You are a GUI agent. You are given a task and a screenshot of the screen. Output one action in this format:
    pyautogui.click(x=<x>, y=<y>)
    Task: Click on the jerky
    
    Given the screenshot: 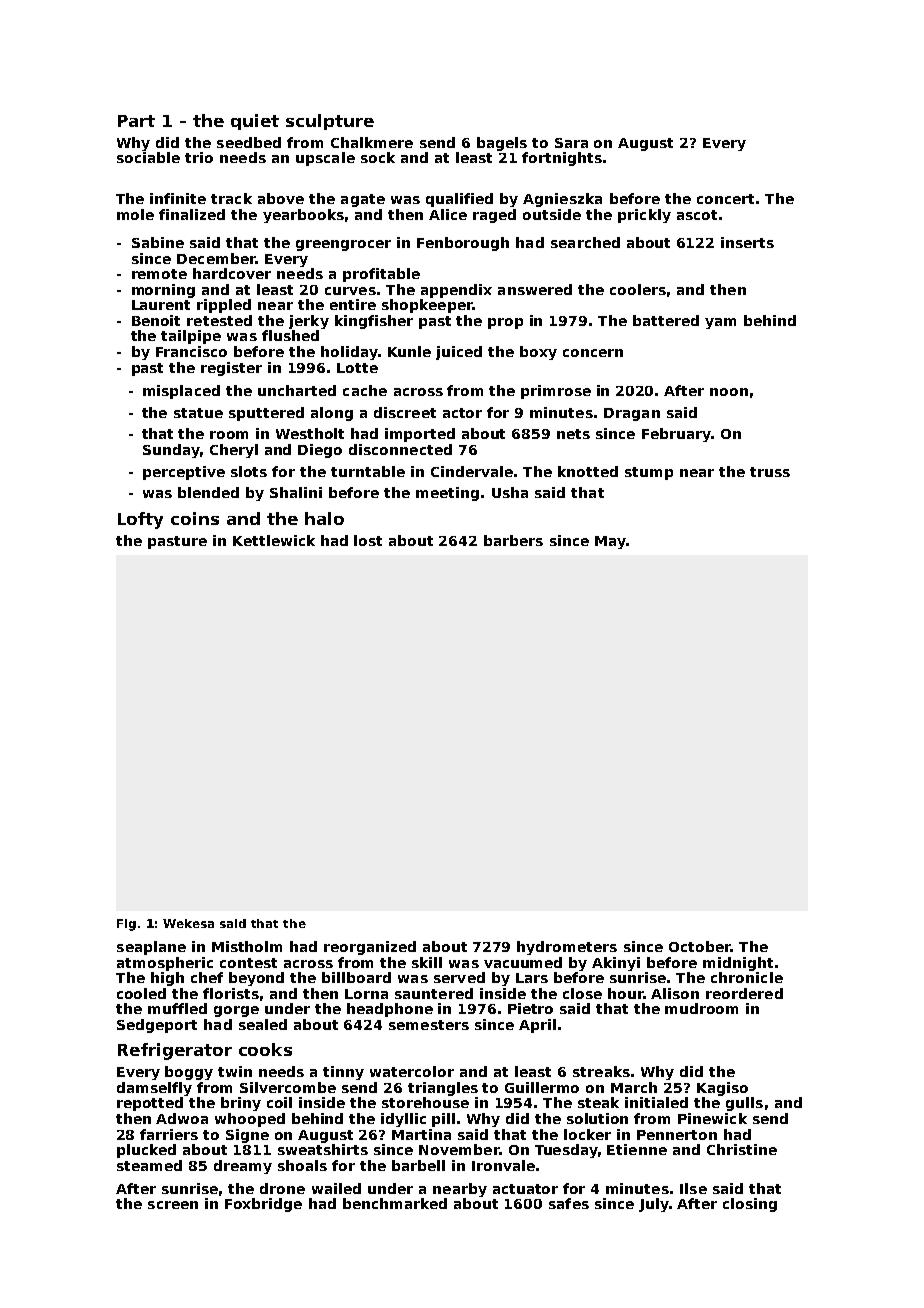 What is the action you would take?
    pyautogui.click(x=309, y=322)
